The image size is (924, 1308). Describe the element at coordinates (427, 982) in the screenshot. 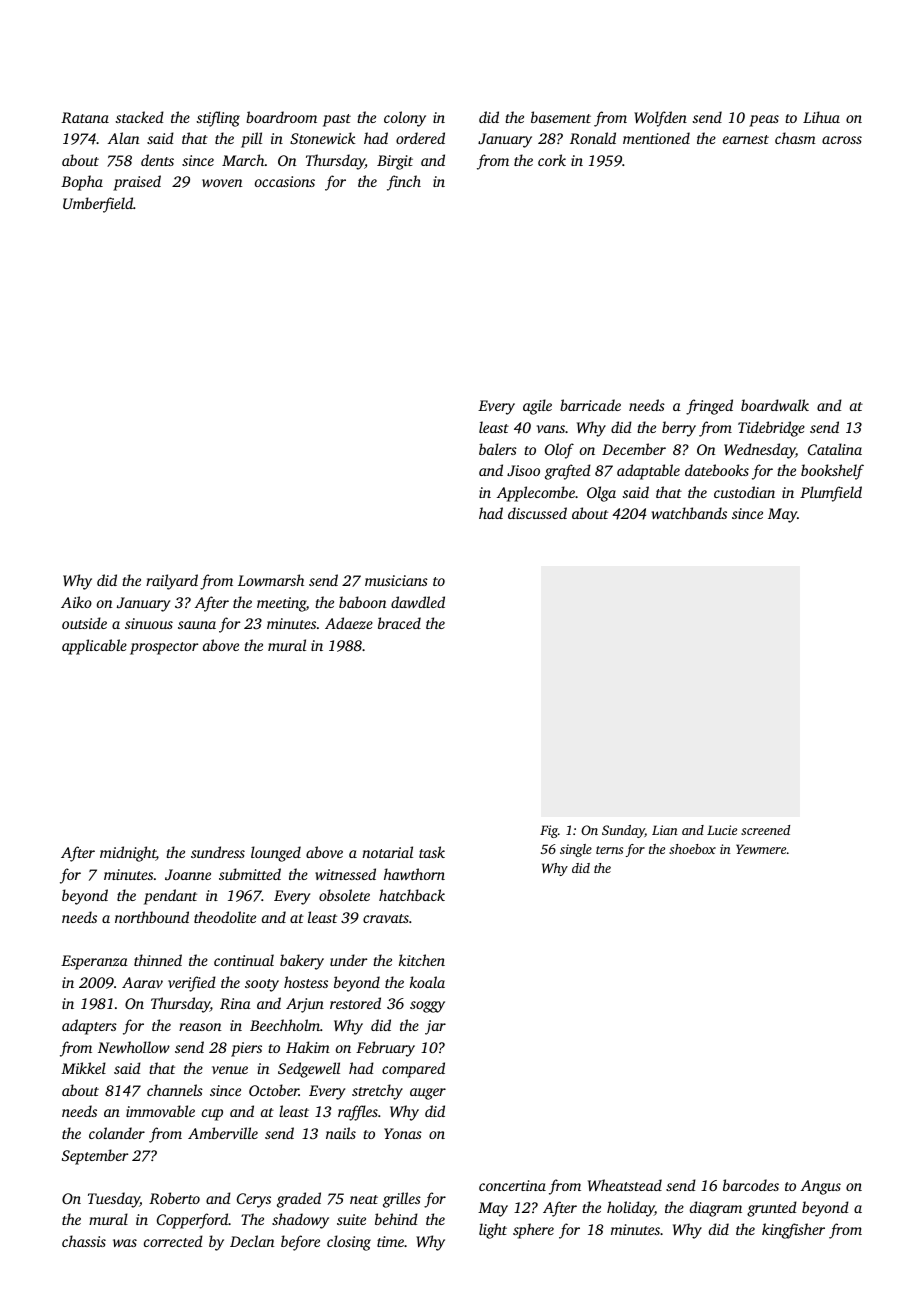

I see `koala` at that location.
